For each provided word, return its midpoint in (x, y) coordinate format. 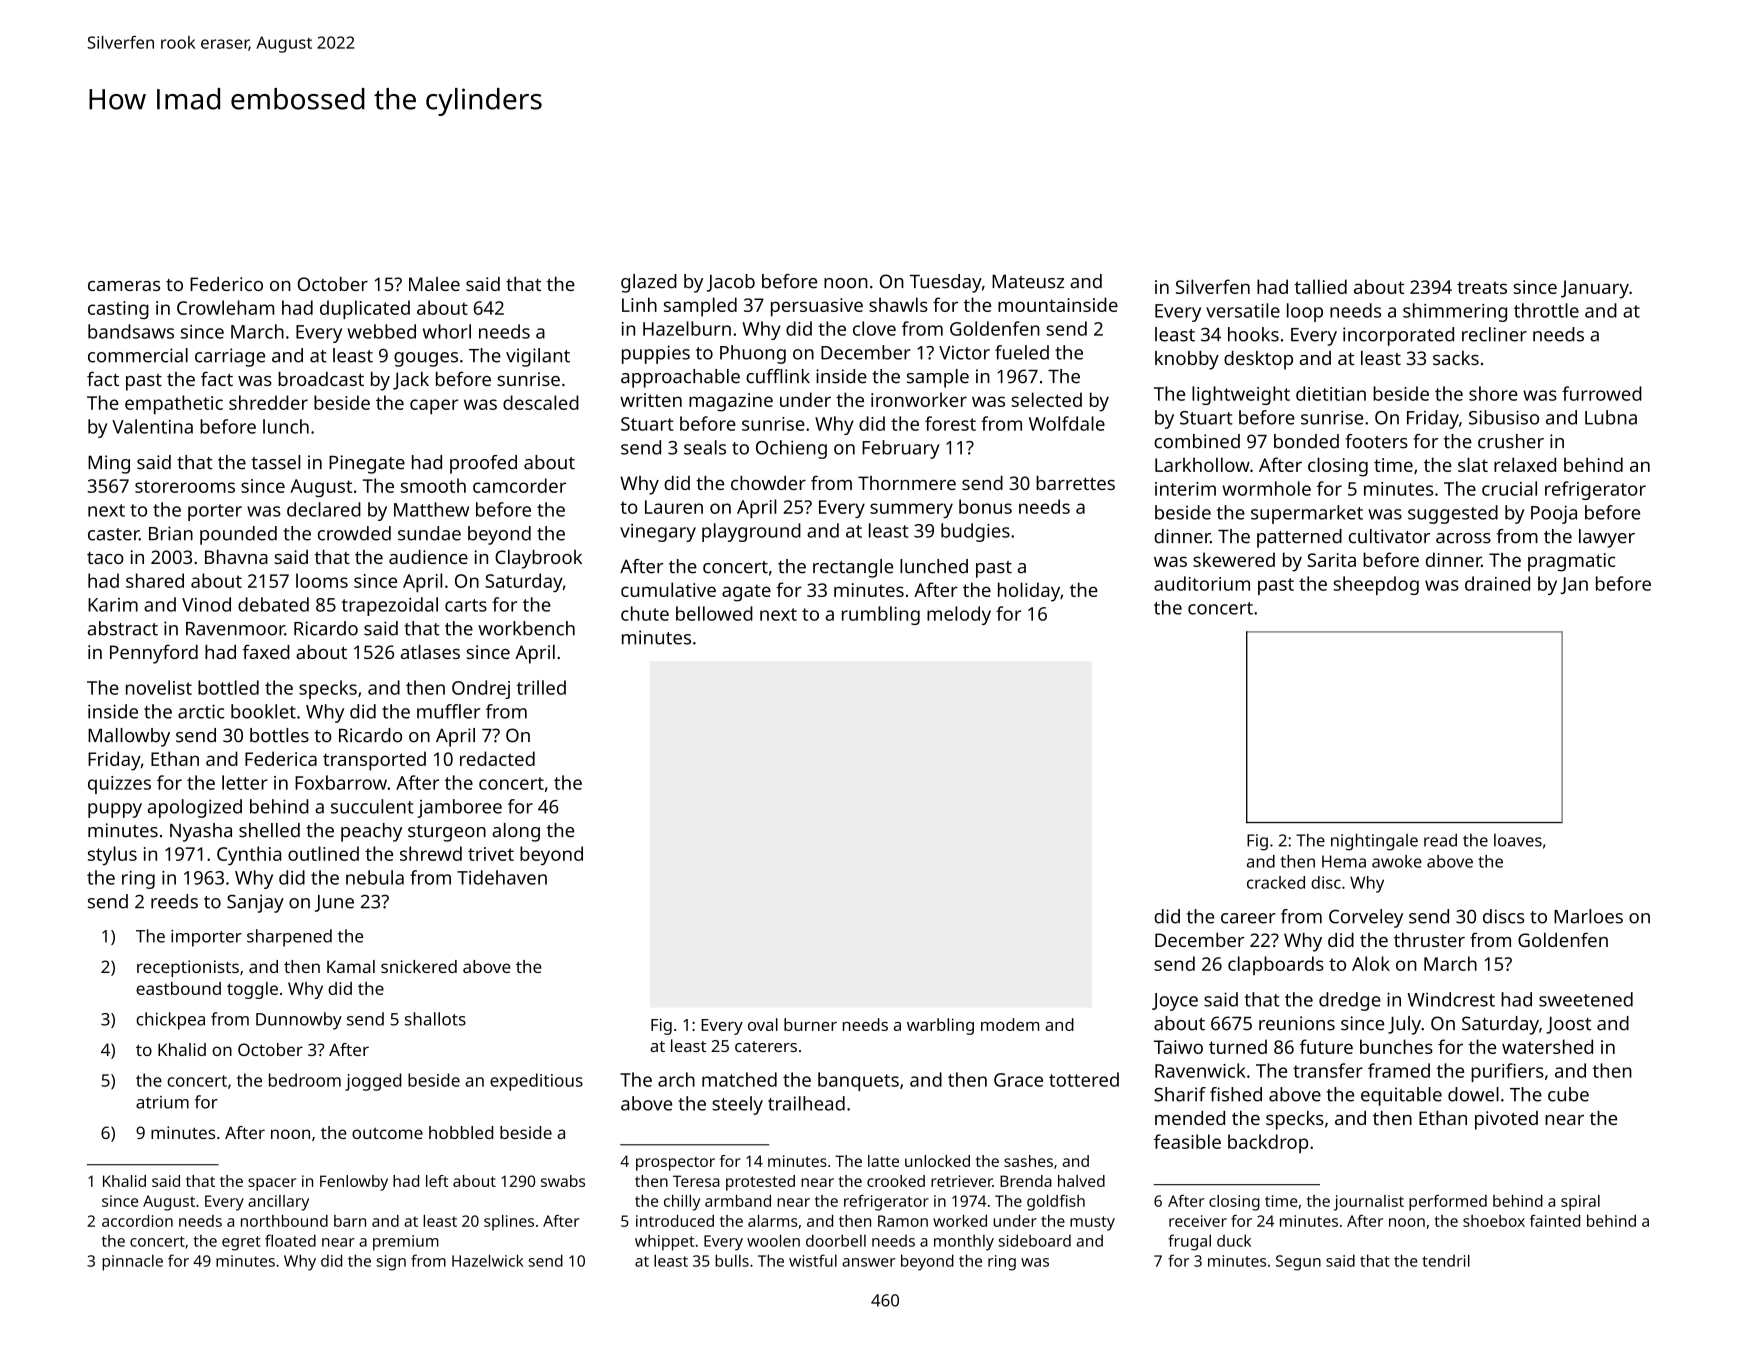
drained (1497, 583)
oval (763, 1024)
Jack (411, 381)
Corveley (1366, 918)
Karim (113, 605)
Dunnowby (299, 1021)
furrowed (1602, 393)
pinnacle (132, 1262)
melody (959, 615)
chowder (768, 483)
